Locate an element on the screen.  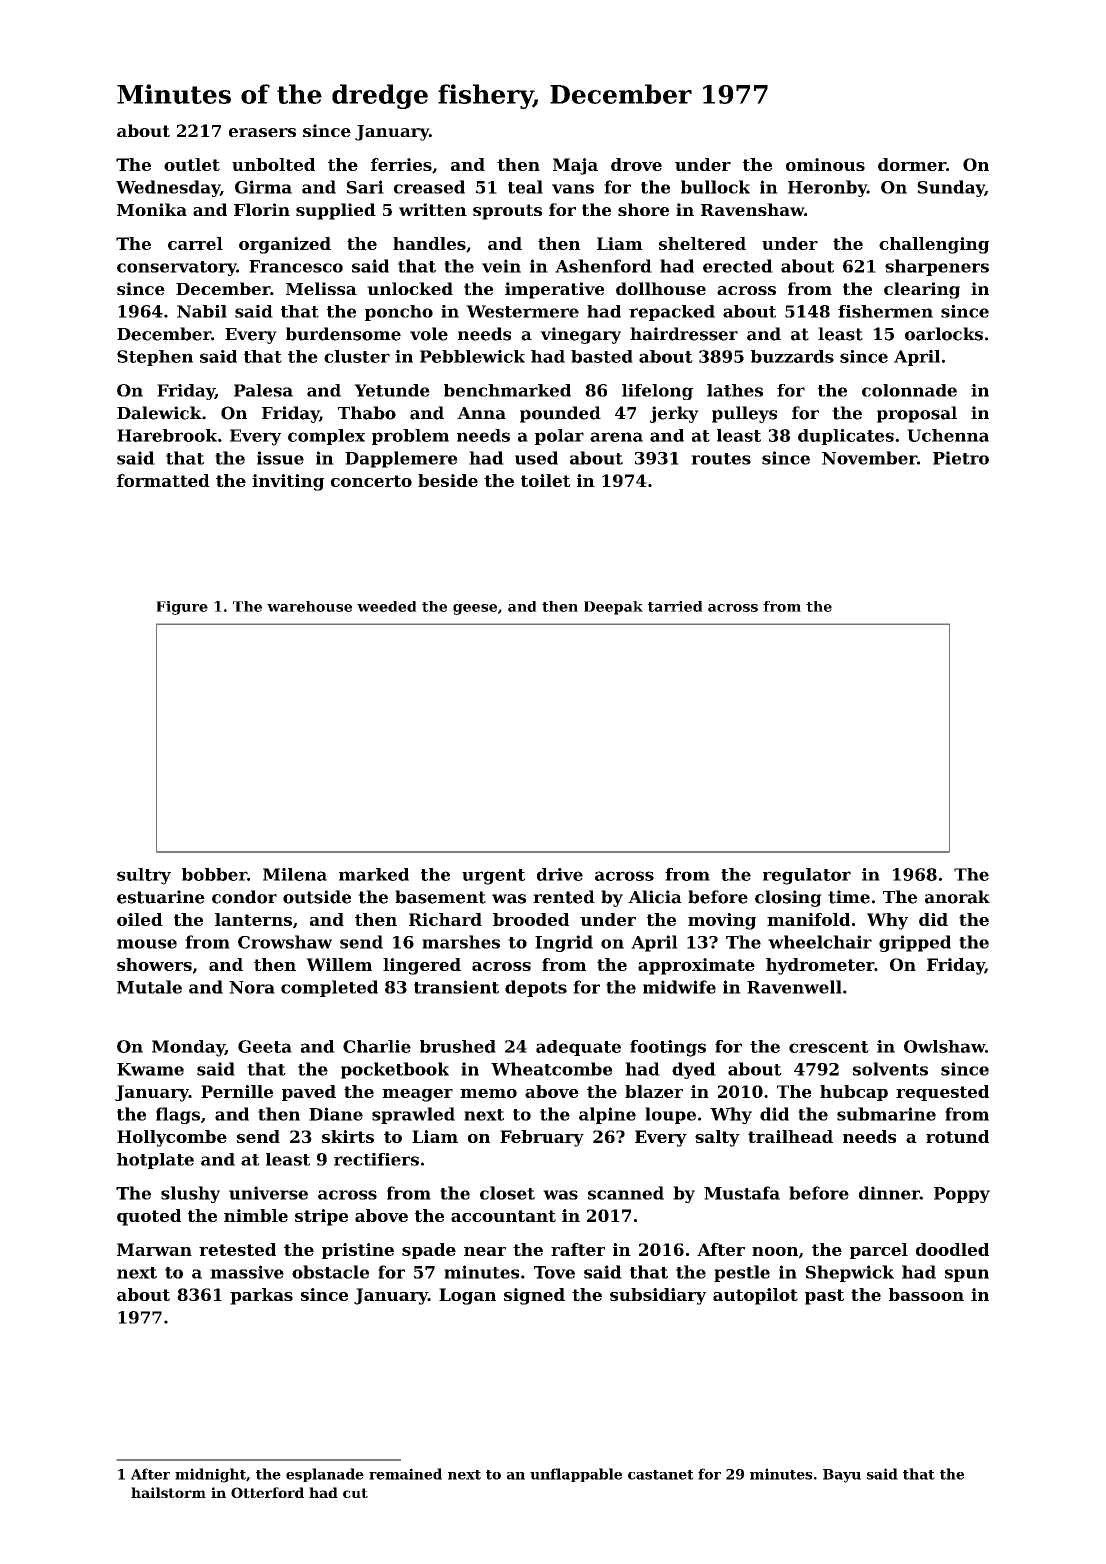
remained is located at coordinates (405, 1474).
